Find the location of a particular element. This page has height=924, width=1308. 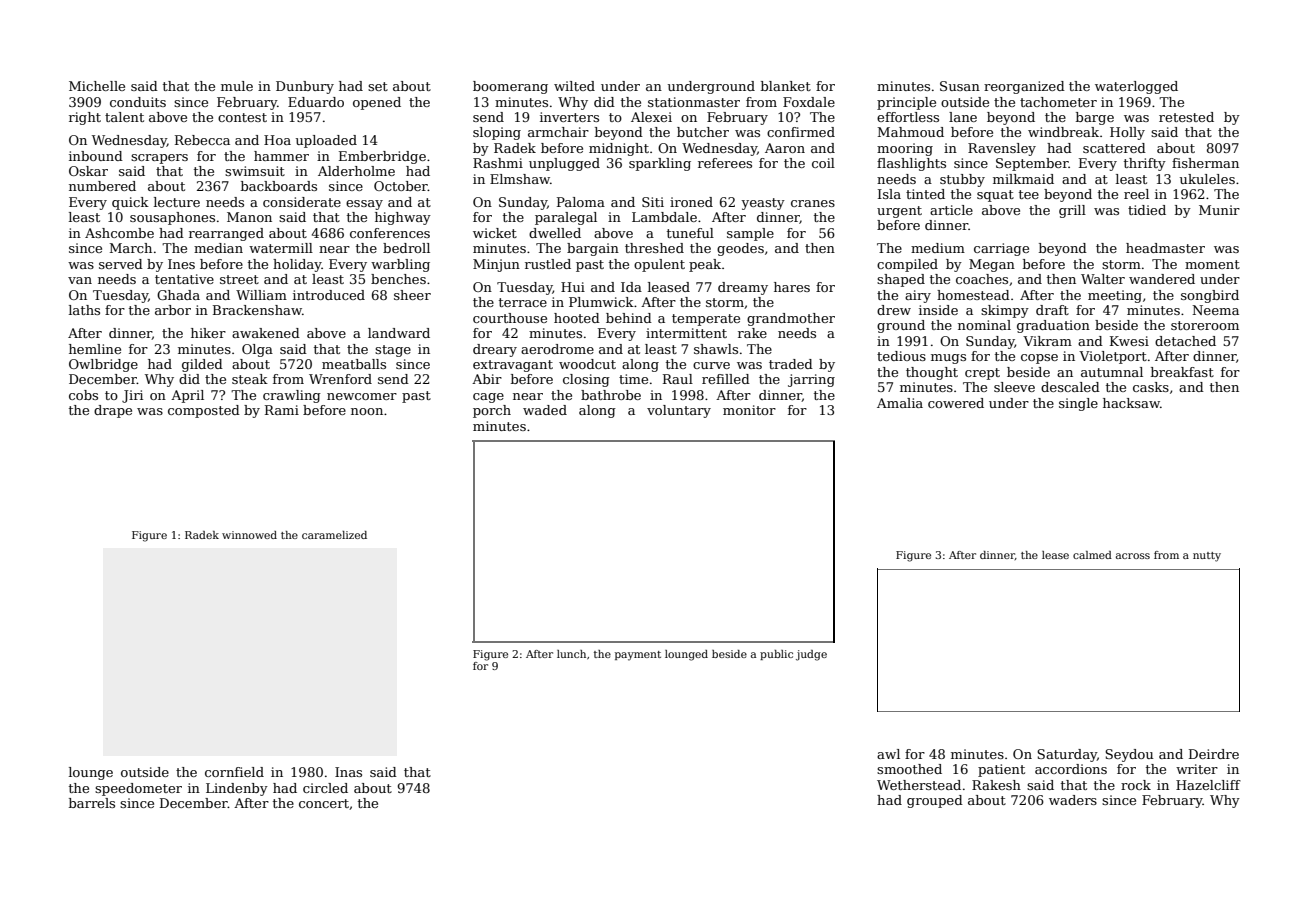

Inas is located at coordinates (348, 772).
